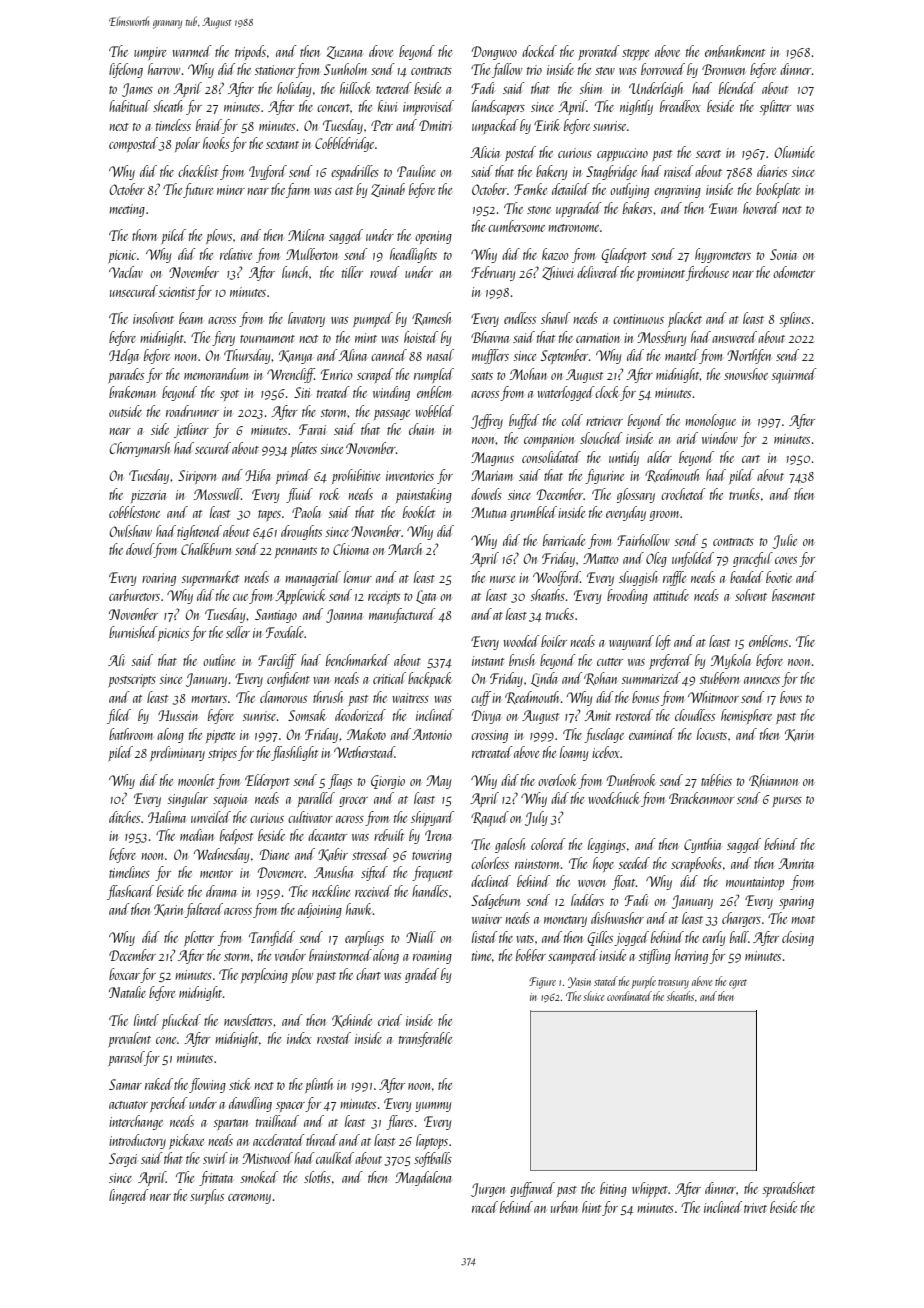 The width and height of the image is (924, 1308). I want to click on graceful, so click(753, 559).
